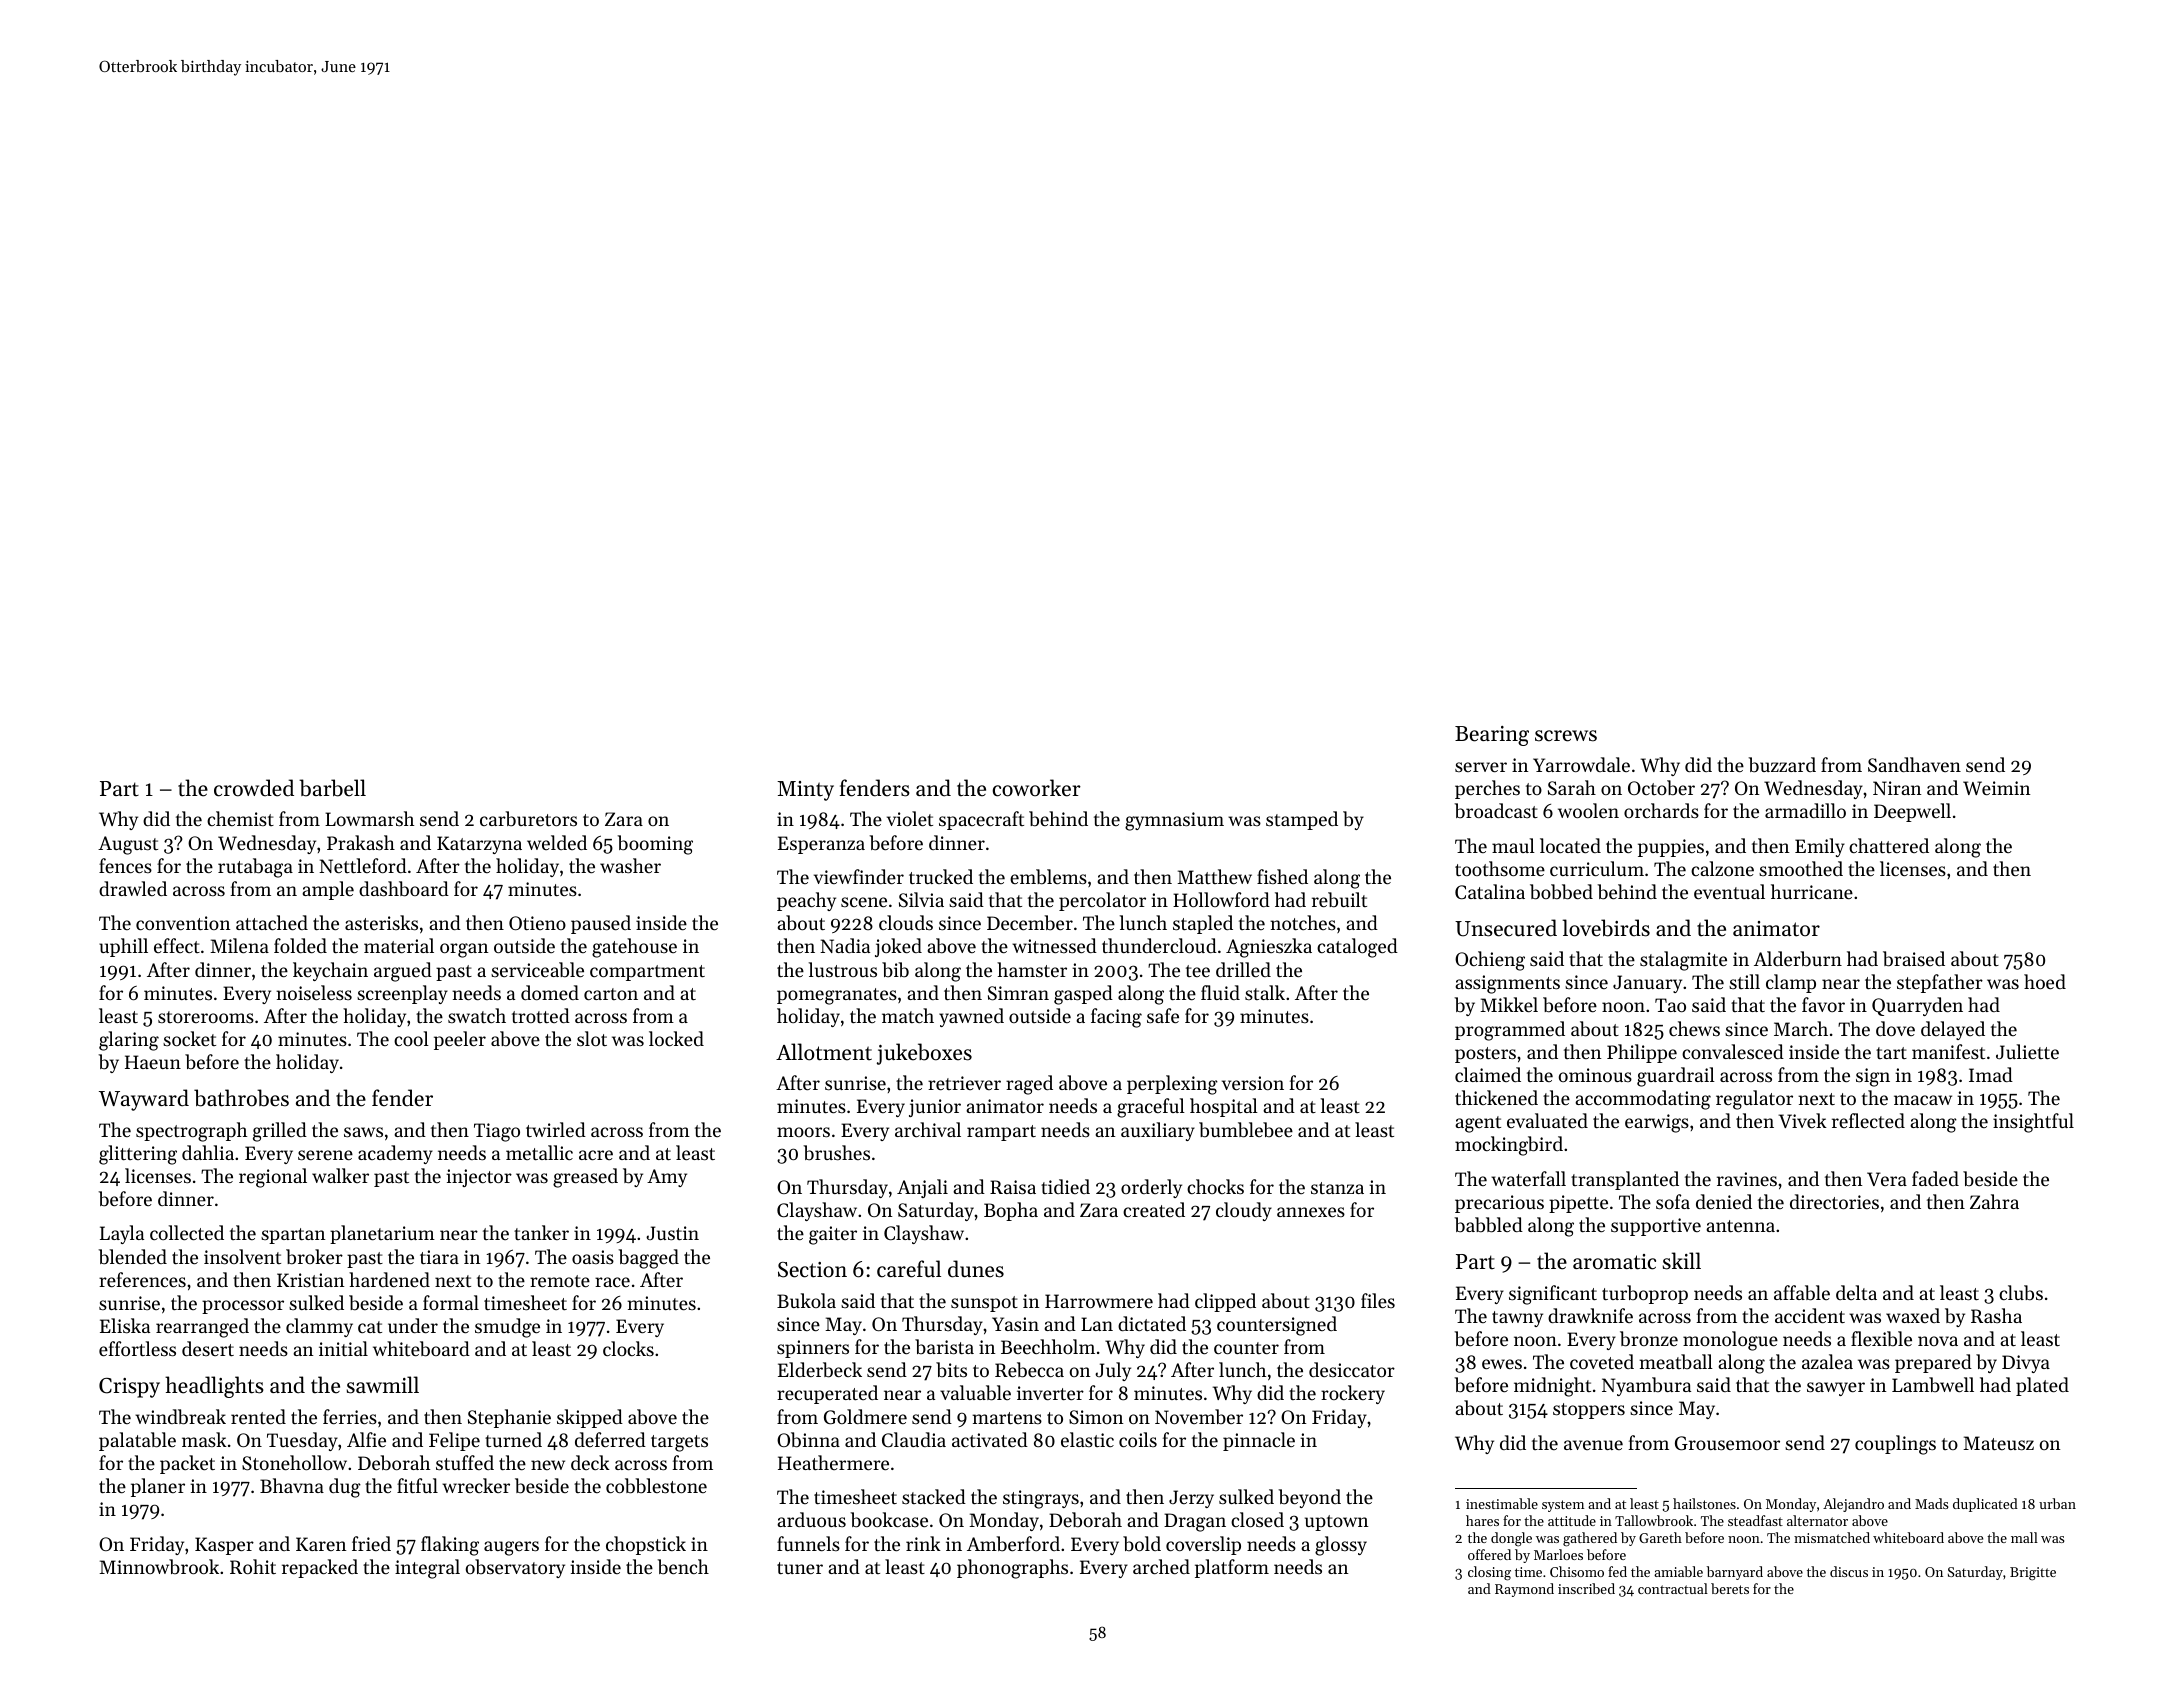 The image size is (2178, 1683). What do you see at coordinates (1914, 765) in the image?
I see `Sandhaven` at bounding box center [1914, 765].
